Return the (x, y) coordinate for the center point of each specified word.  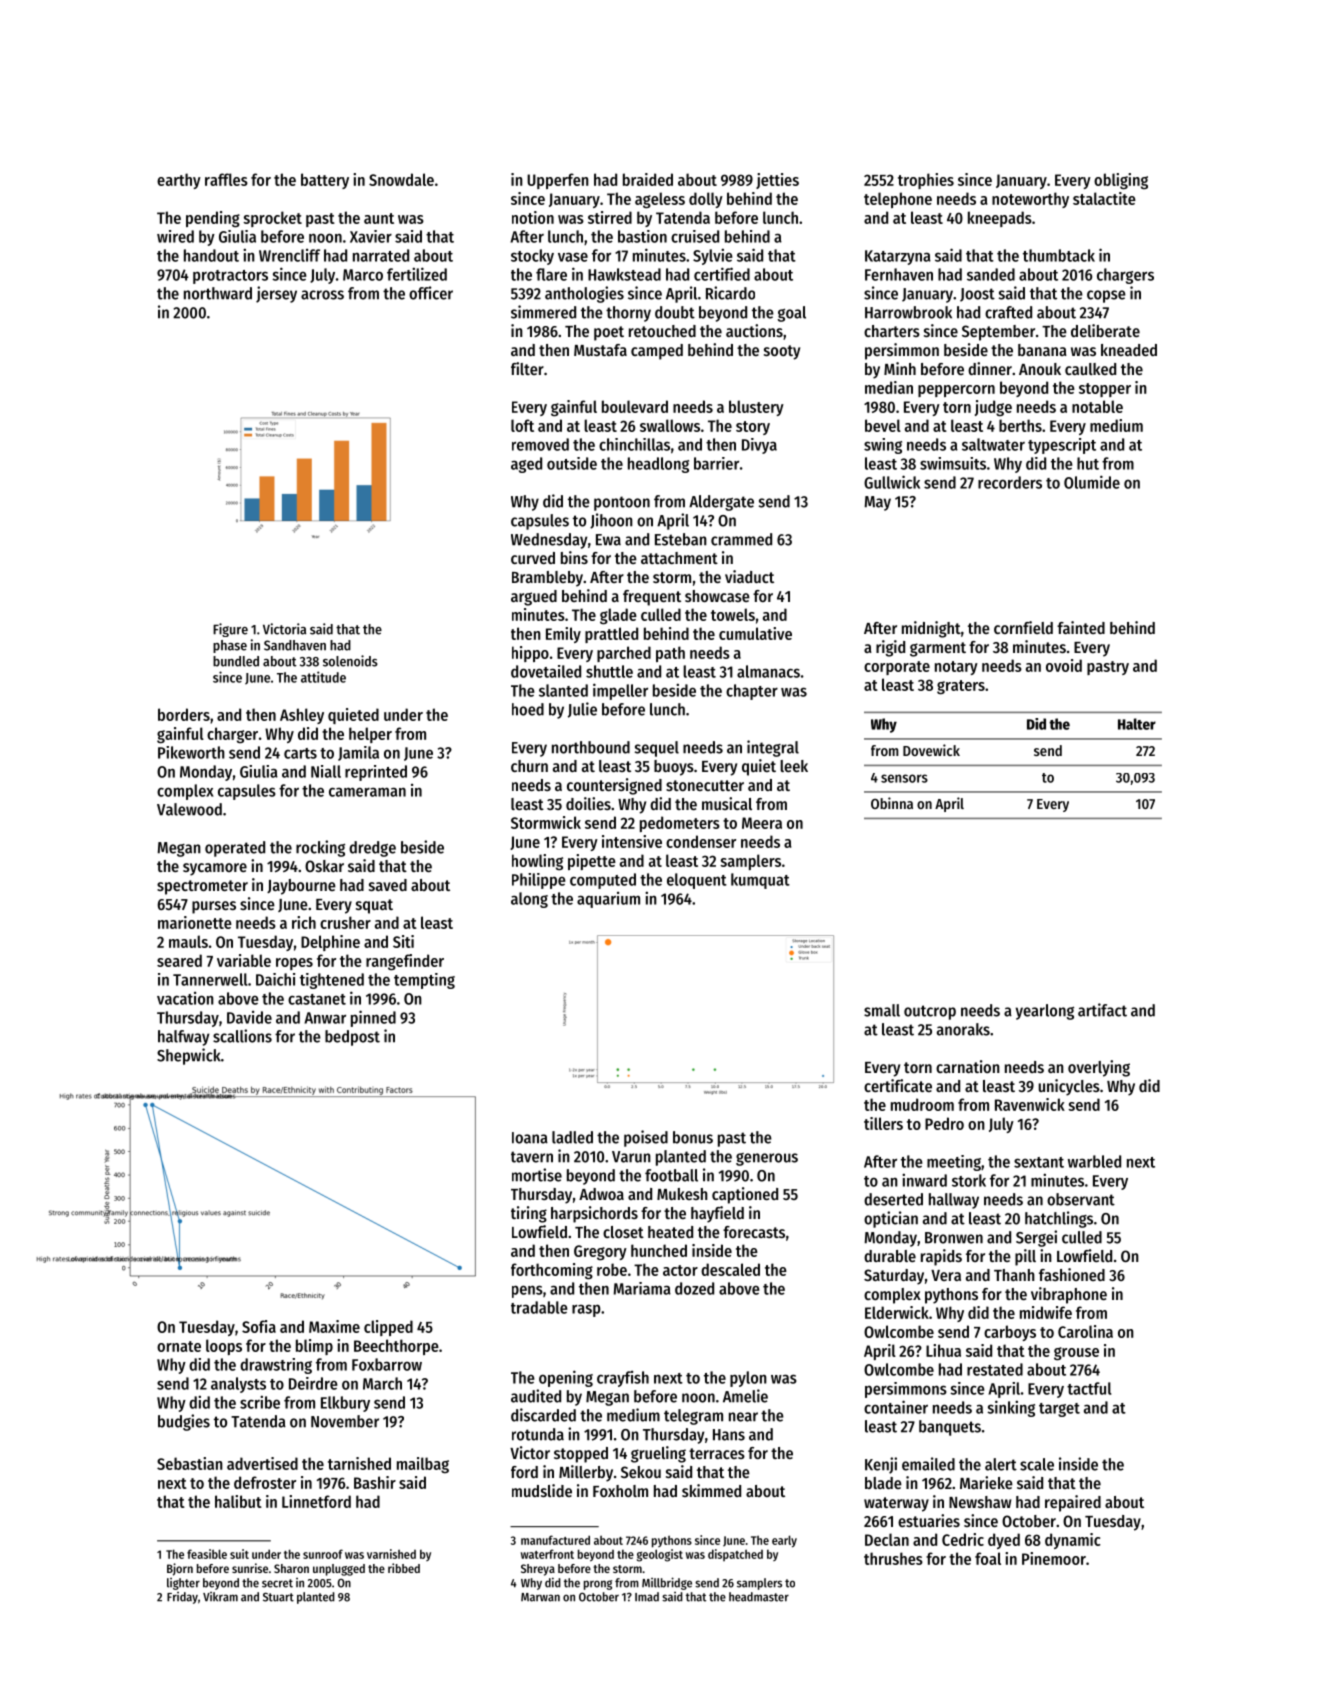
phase (230, 646)
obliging (1121, 181)
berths (1020, 425)
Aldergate (721, 503)
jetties (777, 181)
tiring (529, 1214)
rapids (941, 1257)
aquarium (608, 900)
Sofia (259, 1326)
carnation (968, 1066)
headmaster (759, 1597)
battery (325, 181)
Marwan (540, 1597)
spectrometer (202, 887)
